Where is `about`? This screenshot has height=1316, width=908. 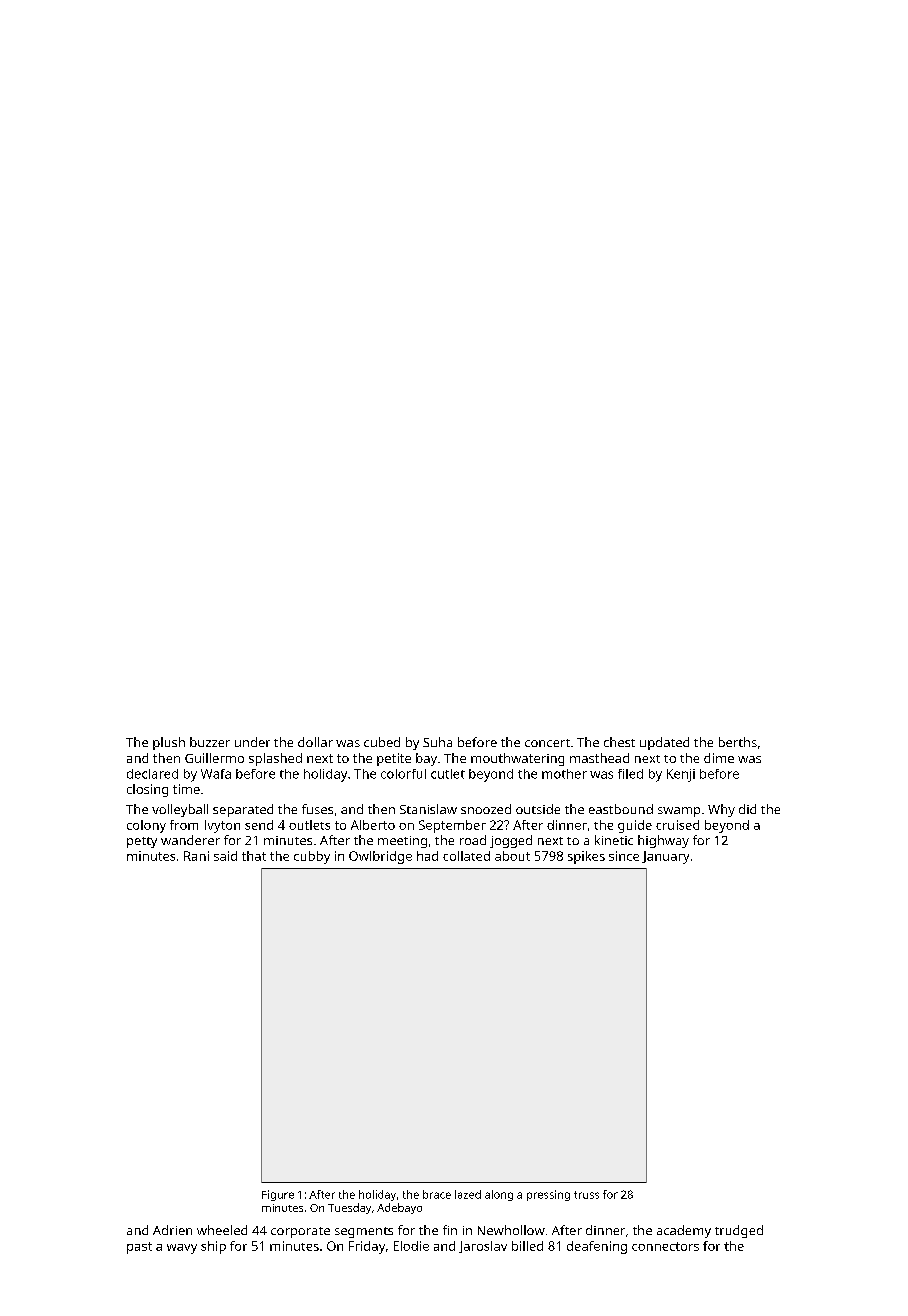 about is located at coordinates (512, 856).
